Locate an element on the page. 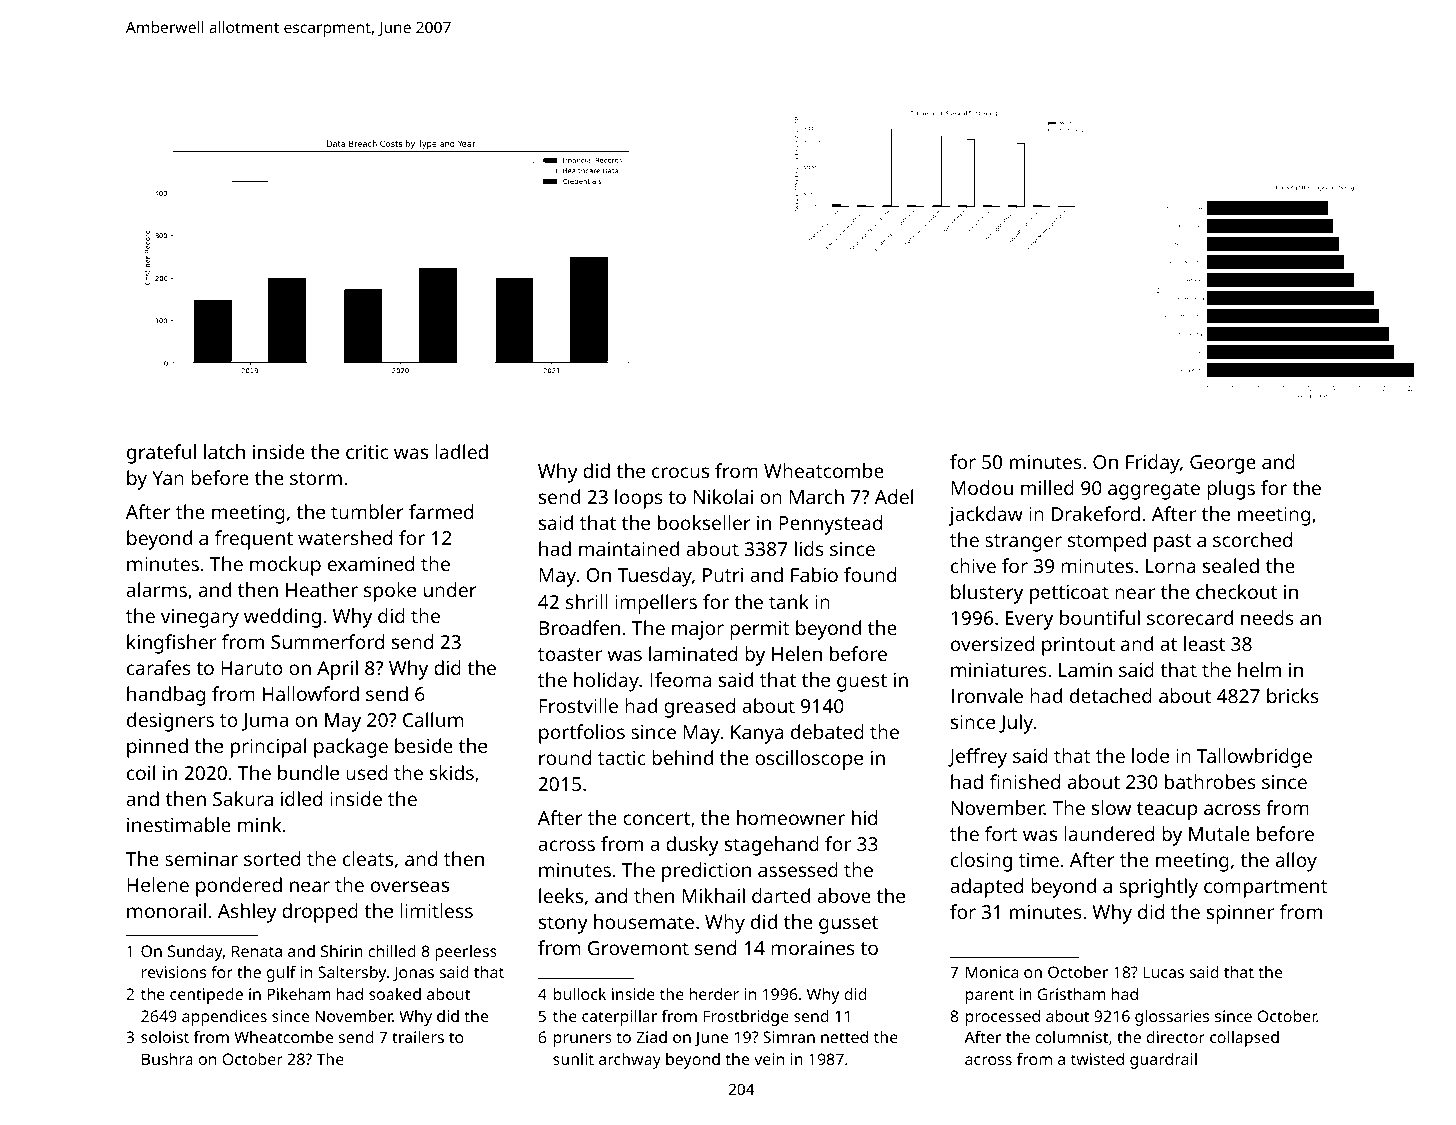 This image has height=1125, width=1456. bricks is located at coordinates (1293, 695).
